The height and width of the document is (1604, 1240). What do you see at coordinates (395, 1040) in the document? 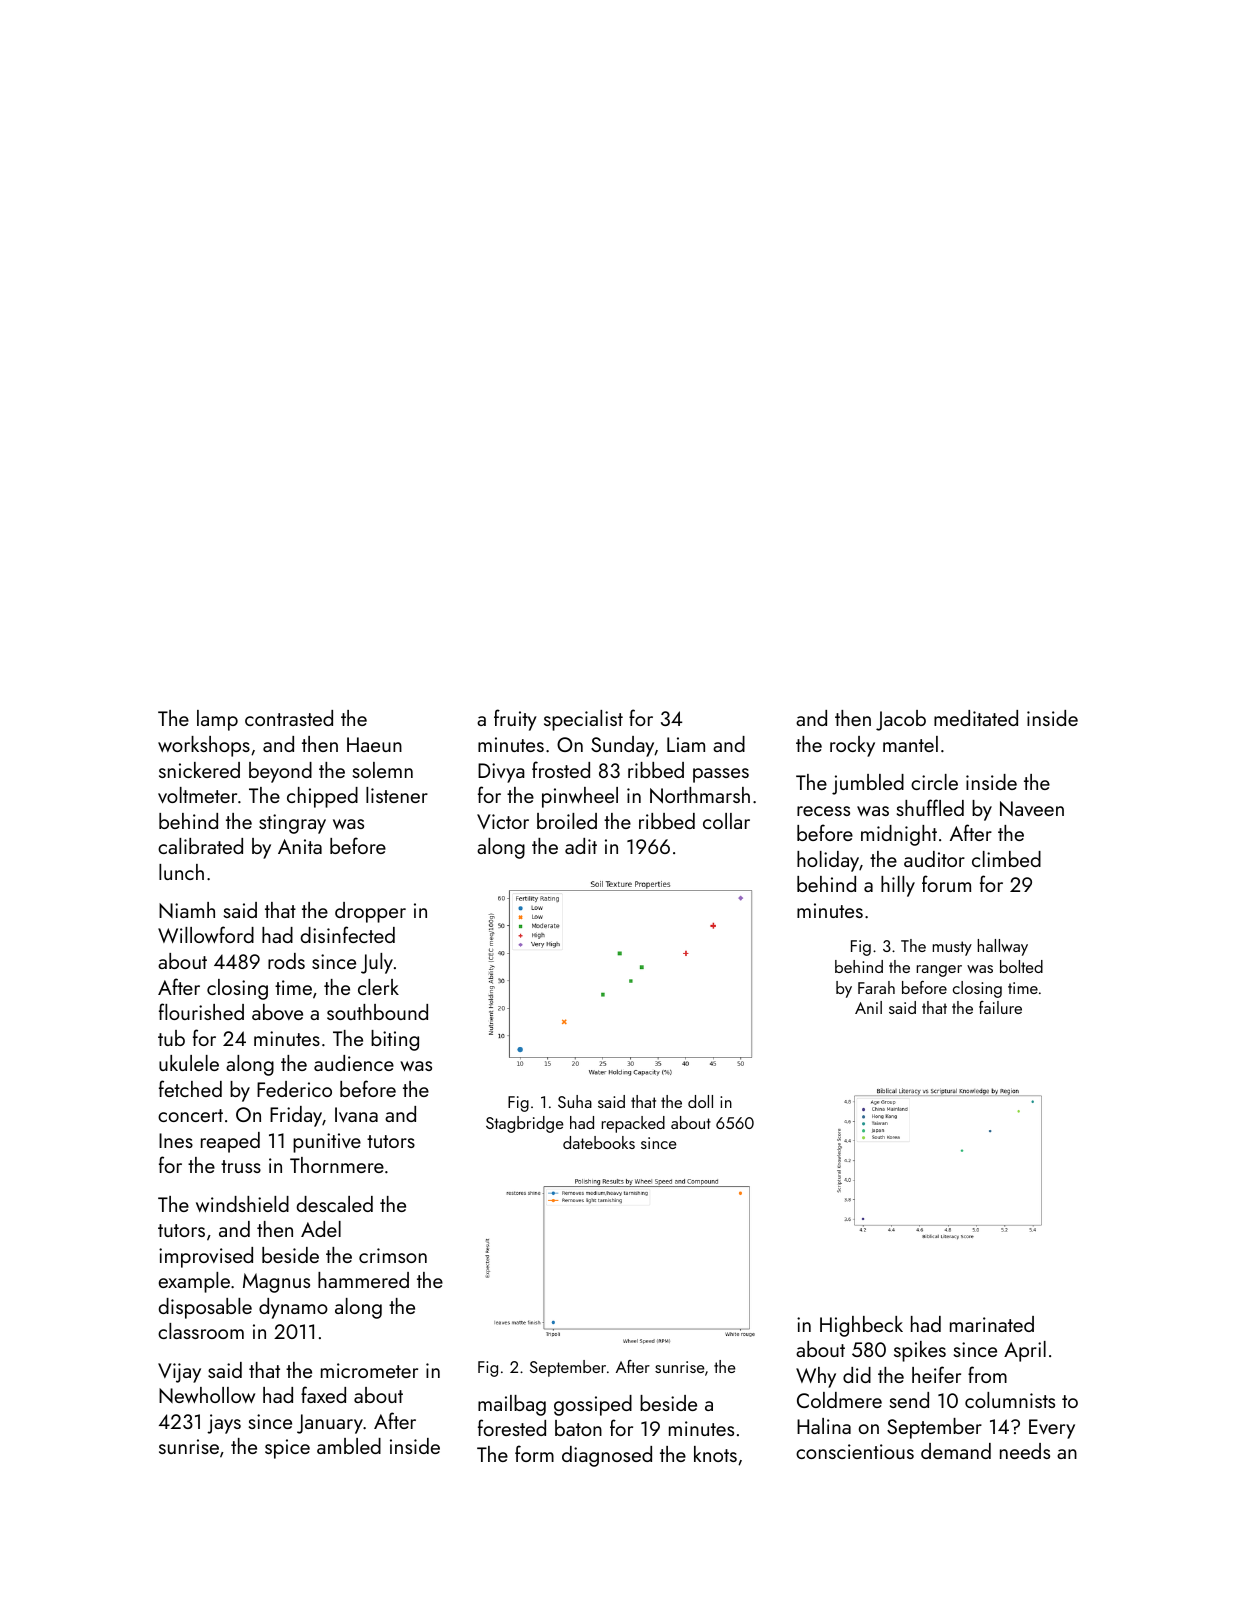
I see `biting` at bounding box center [395, 1040].
